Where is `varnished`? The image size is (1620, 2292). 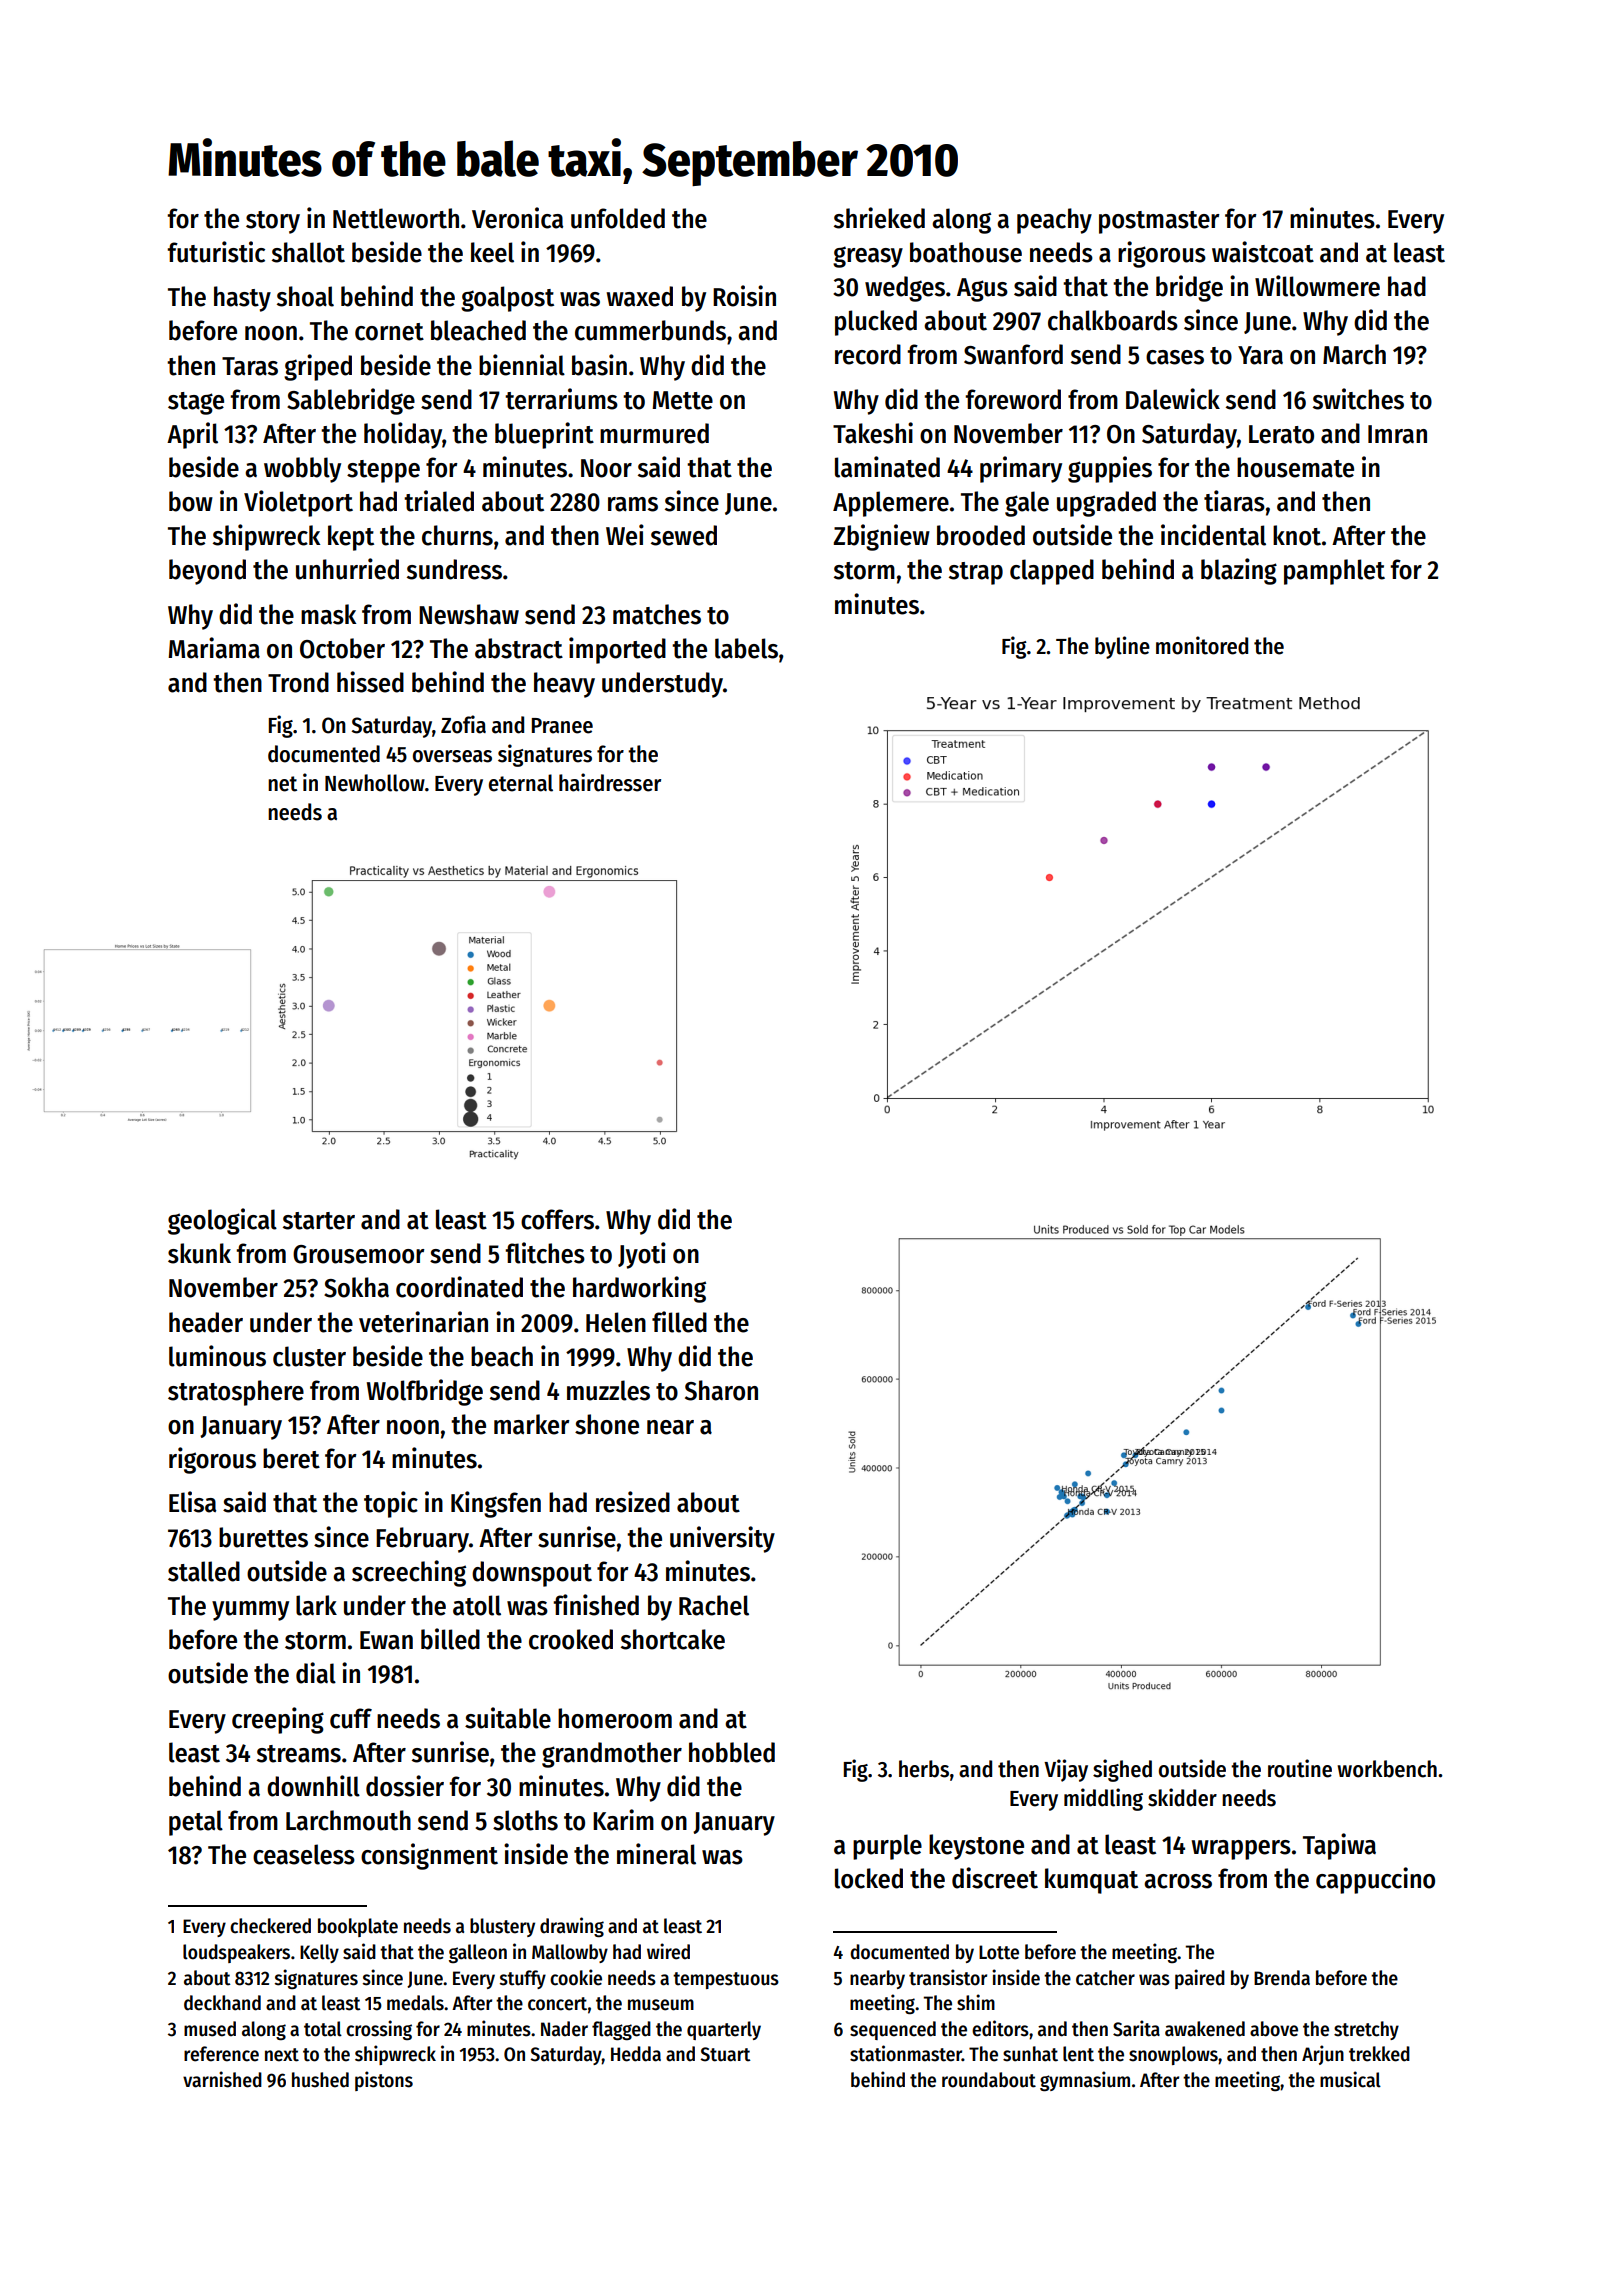
varnished is located at coordinates (222, 2079).
